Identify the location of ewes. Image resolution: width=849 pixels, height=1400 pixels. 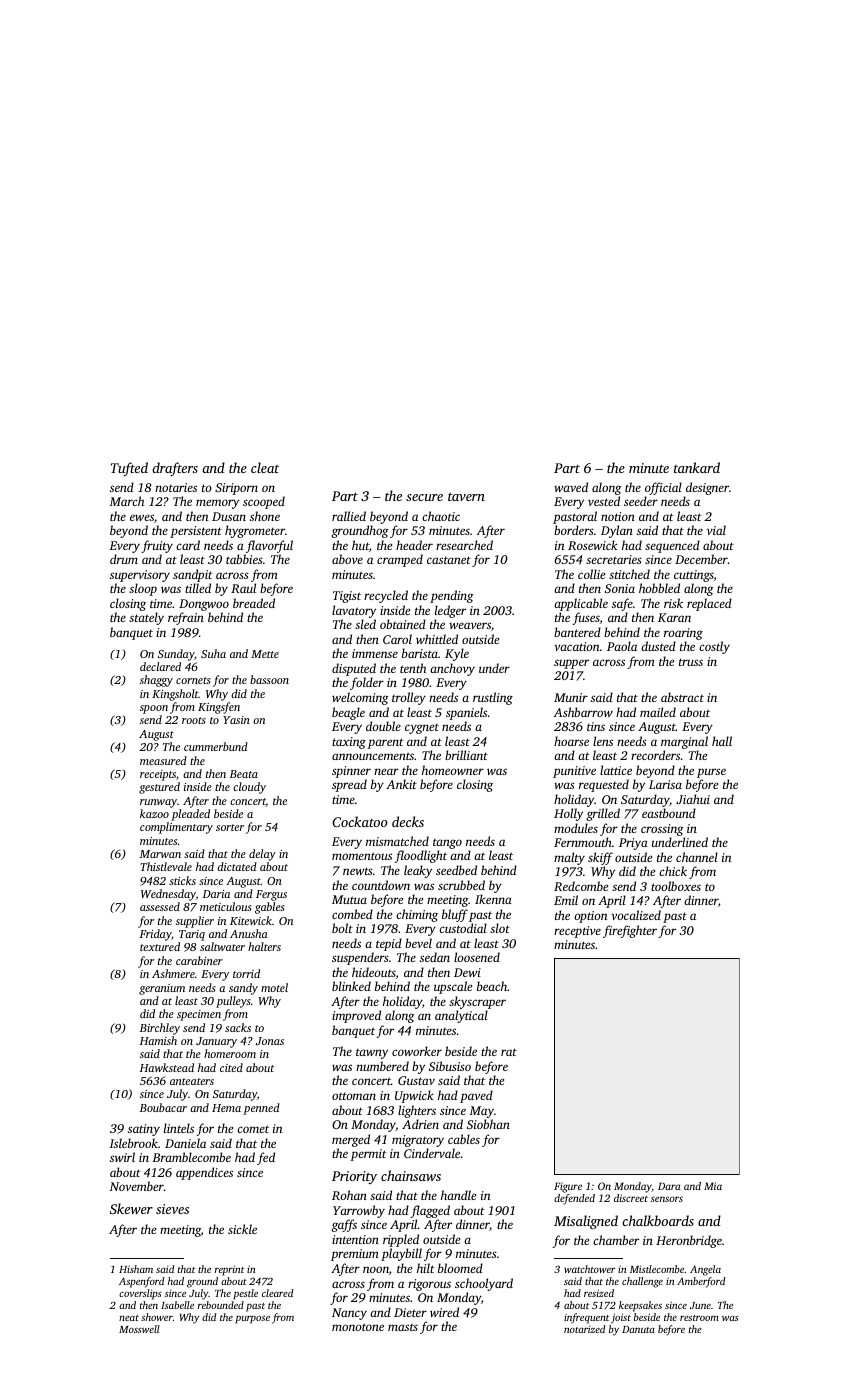
(142, 517).
